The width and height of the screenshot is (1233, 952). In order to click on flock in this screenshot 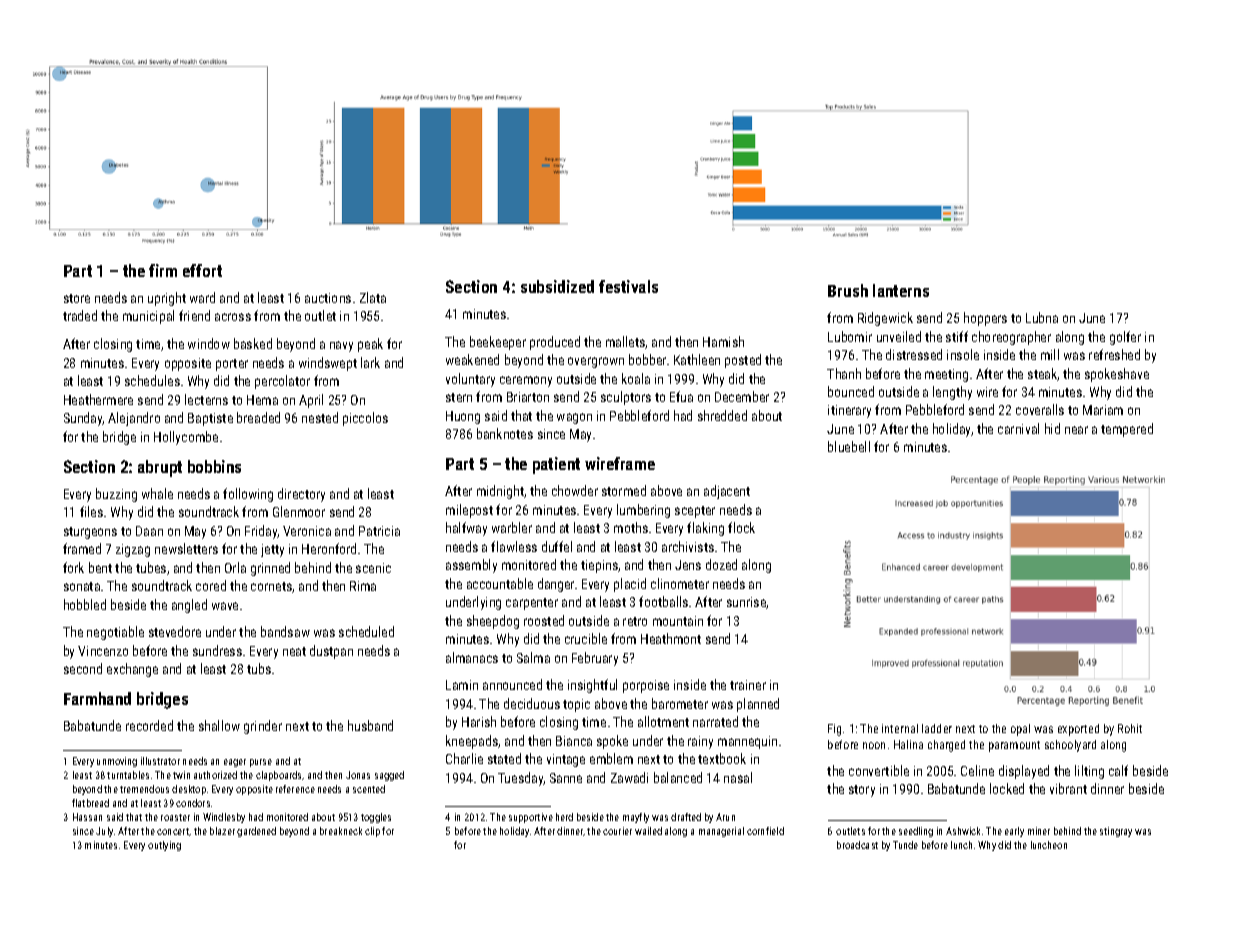, I will do `click(741, 527)`.
